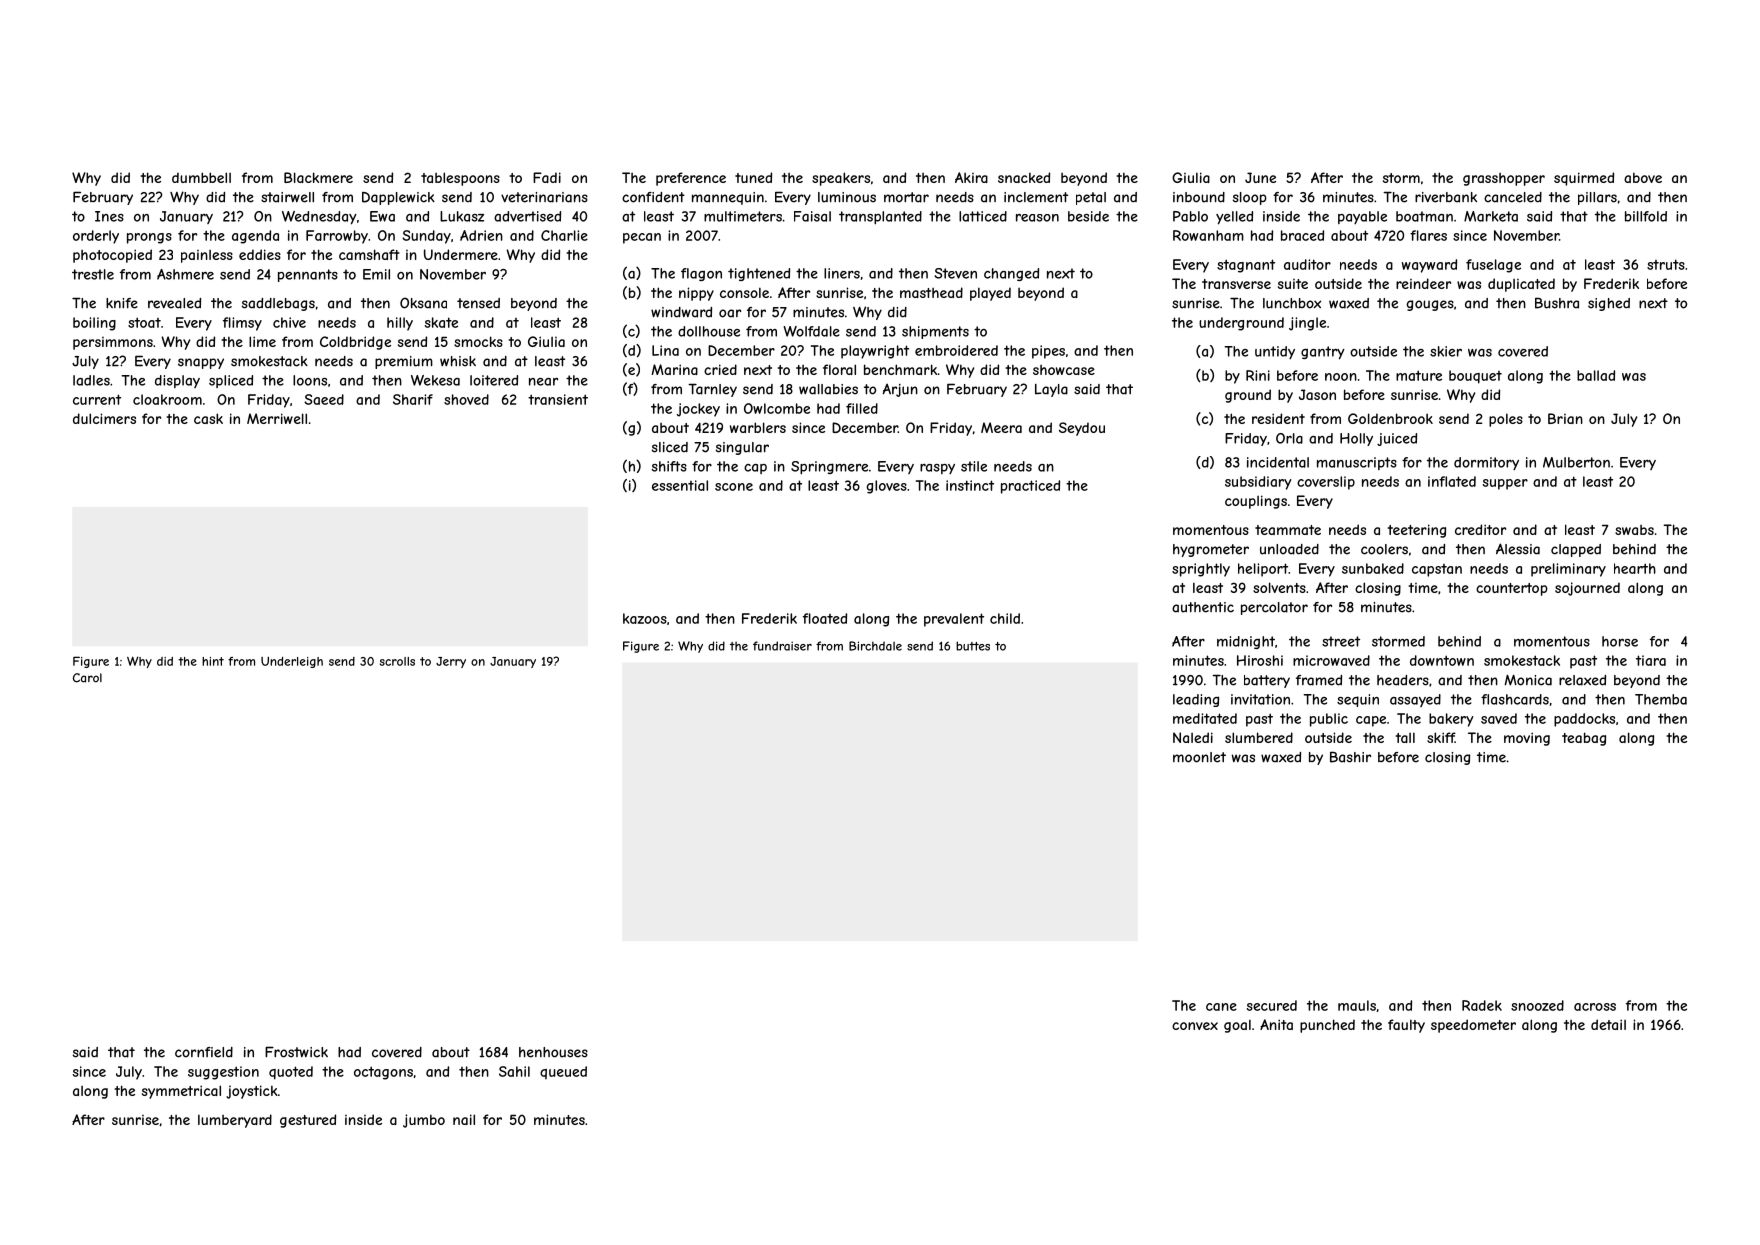 This screenshot has height=1245, width=1760. What do you see at coordinates (87, 678) in the screenshot?
I see `Carol` at bounding box center [87, 678].
